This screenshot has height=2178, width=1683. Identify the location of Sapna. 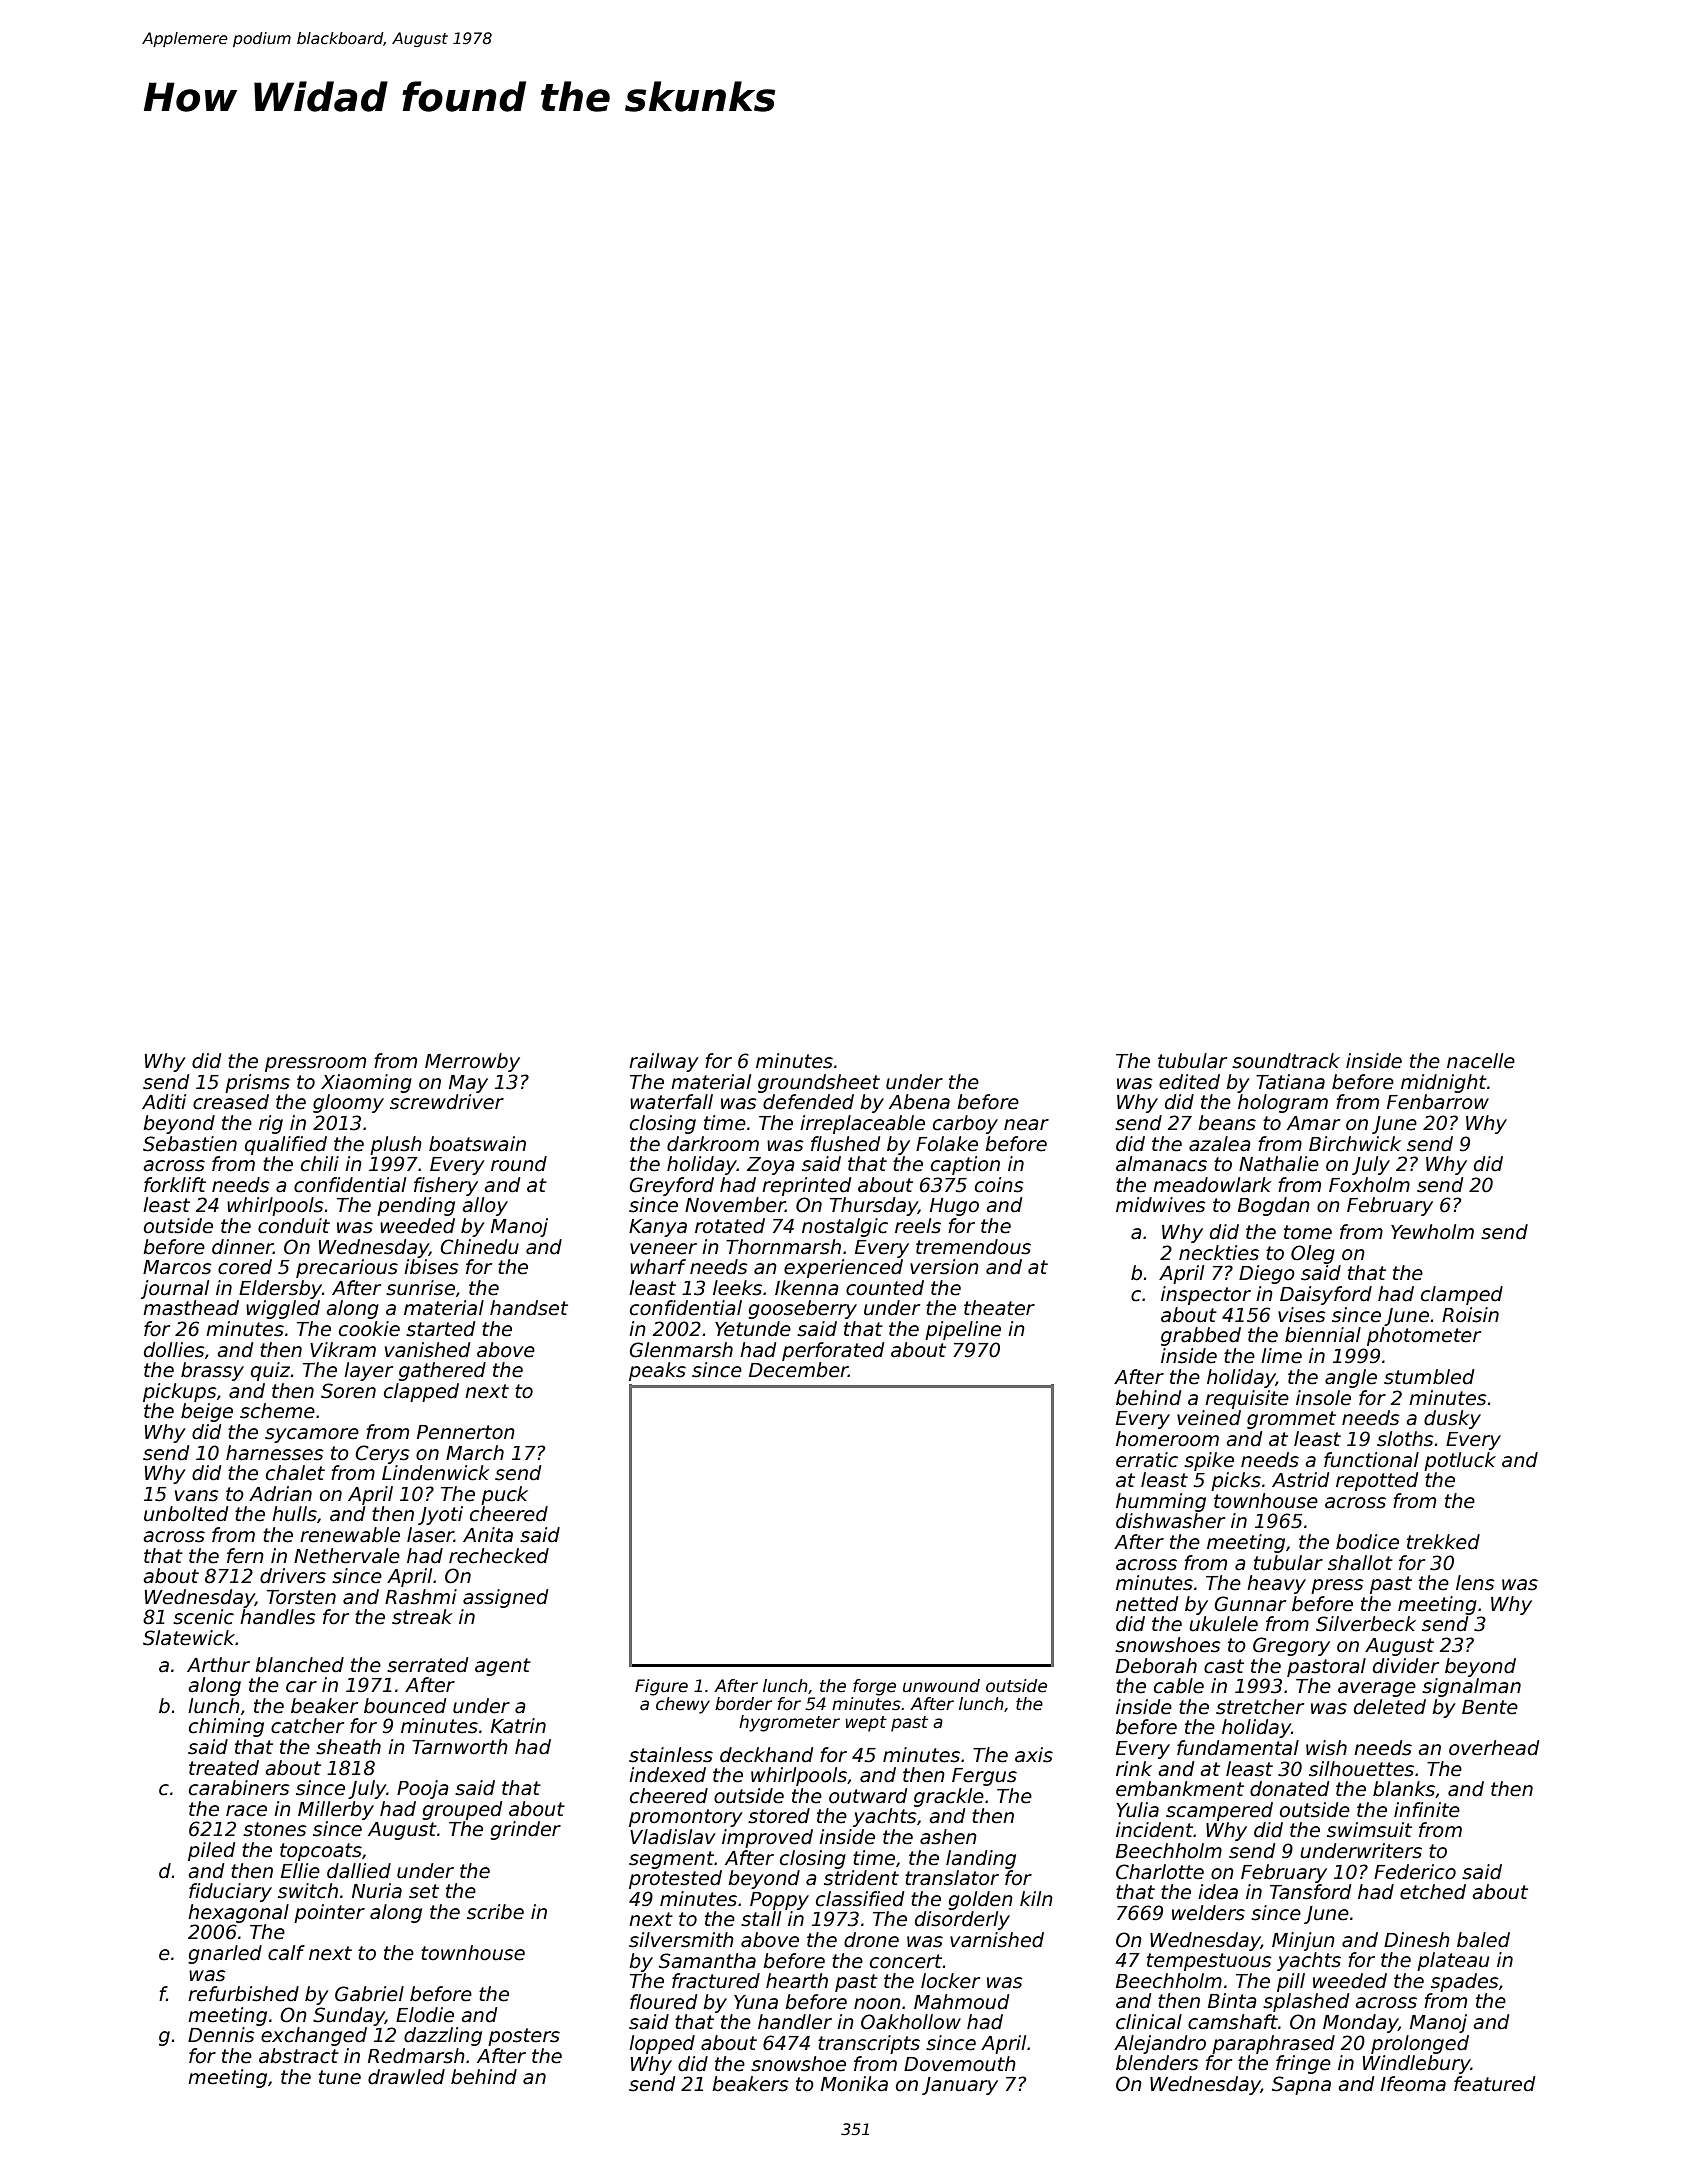
(1301, 2085).
